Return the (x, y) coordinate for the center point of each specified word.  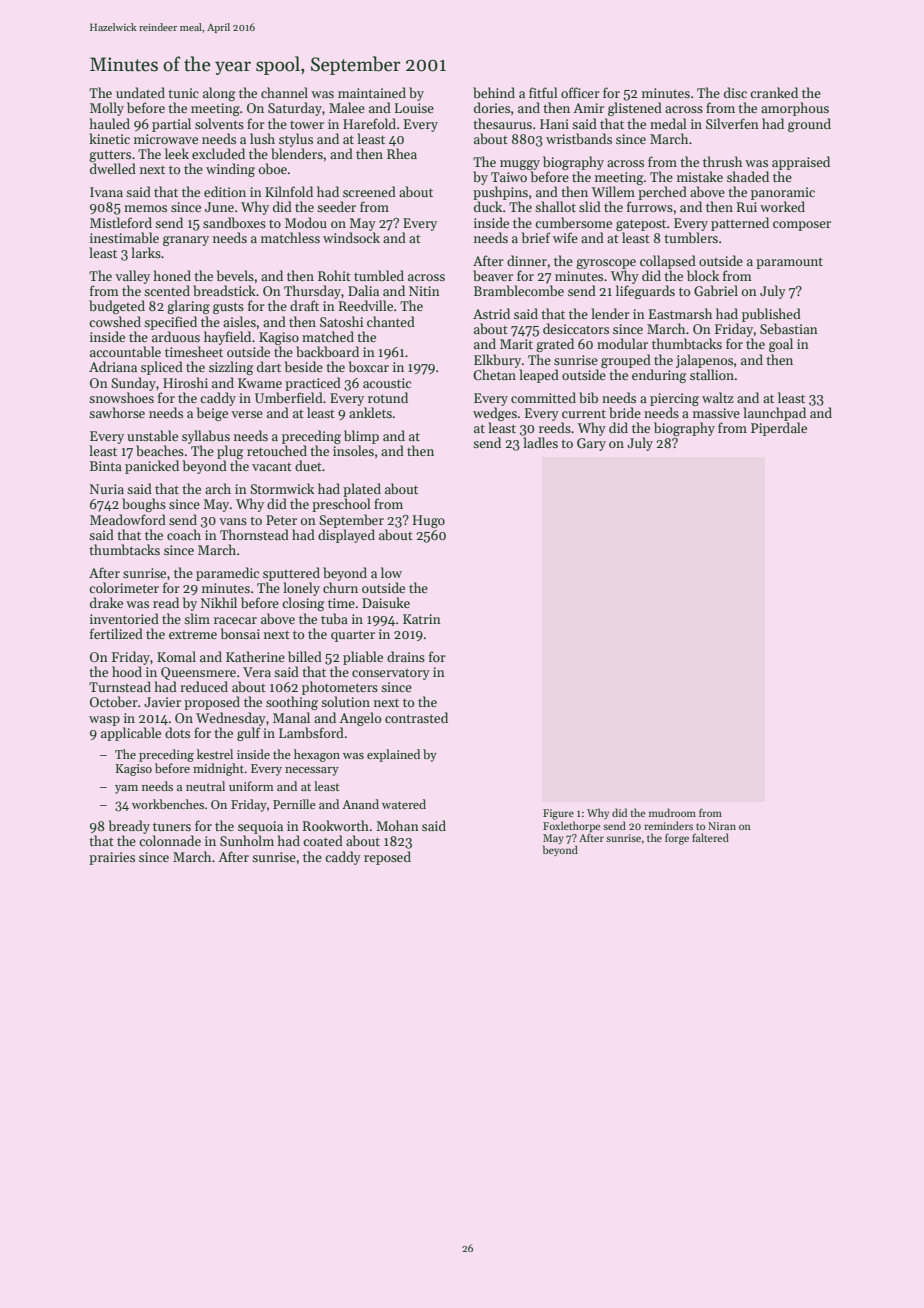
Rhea (402, 153)
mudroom (672, 812)
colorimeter (124, 587)
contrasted (416, 717)
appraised (801, 163)
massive (716, 413)
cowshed (115, 321)
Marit (516, 344)
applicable (131, 734)
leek (177, 153)
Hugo (429, 521)
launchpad (774, 414)
